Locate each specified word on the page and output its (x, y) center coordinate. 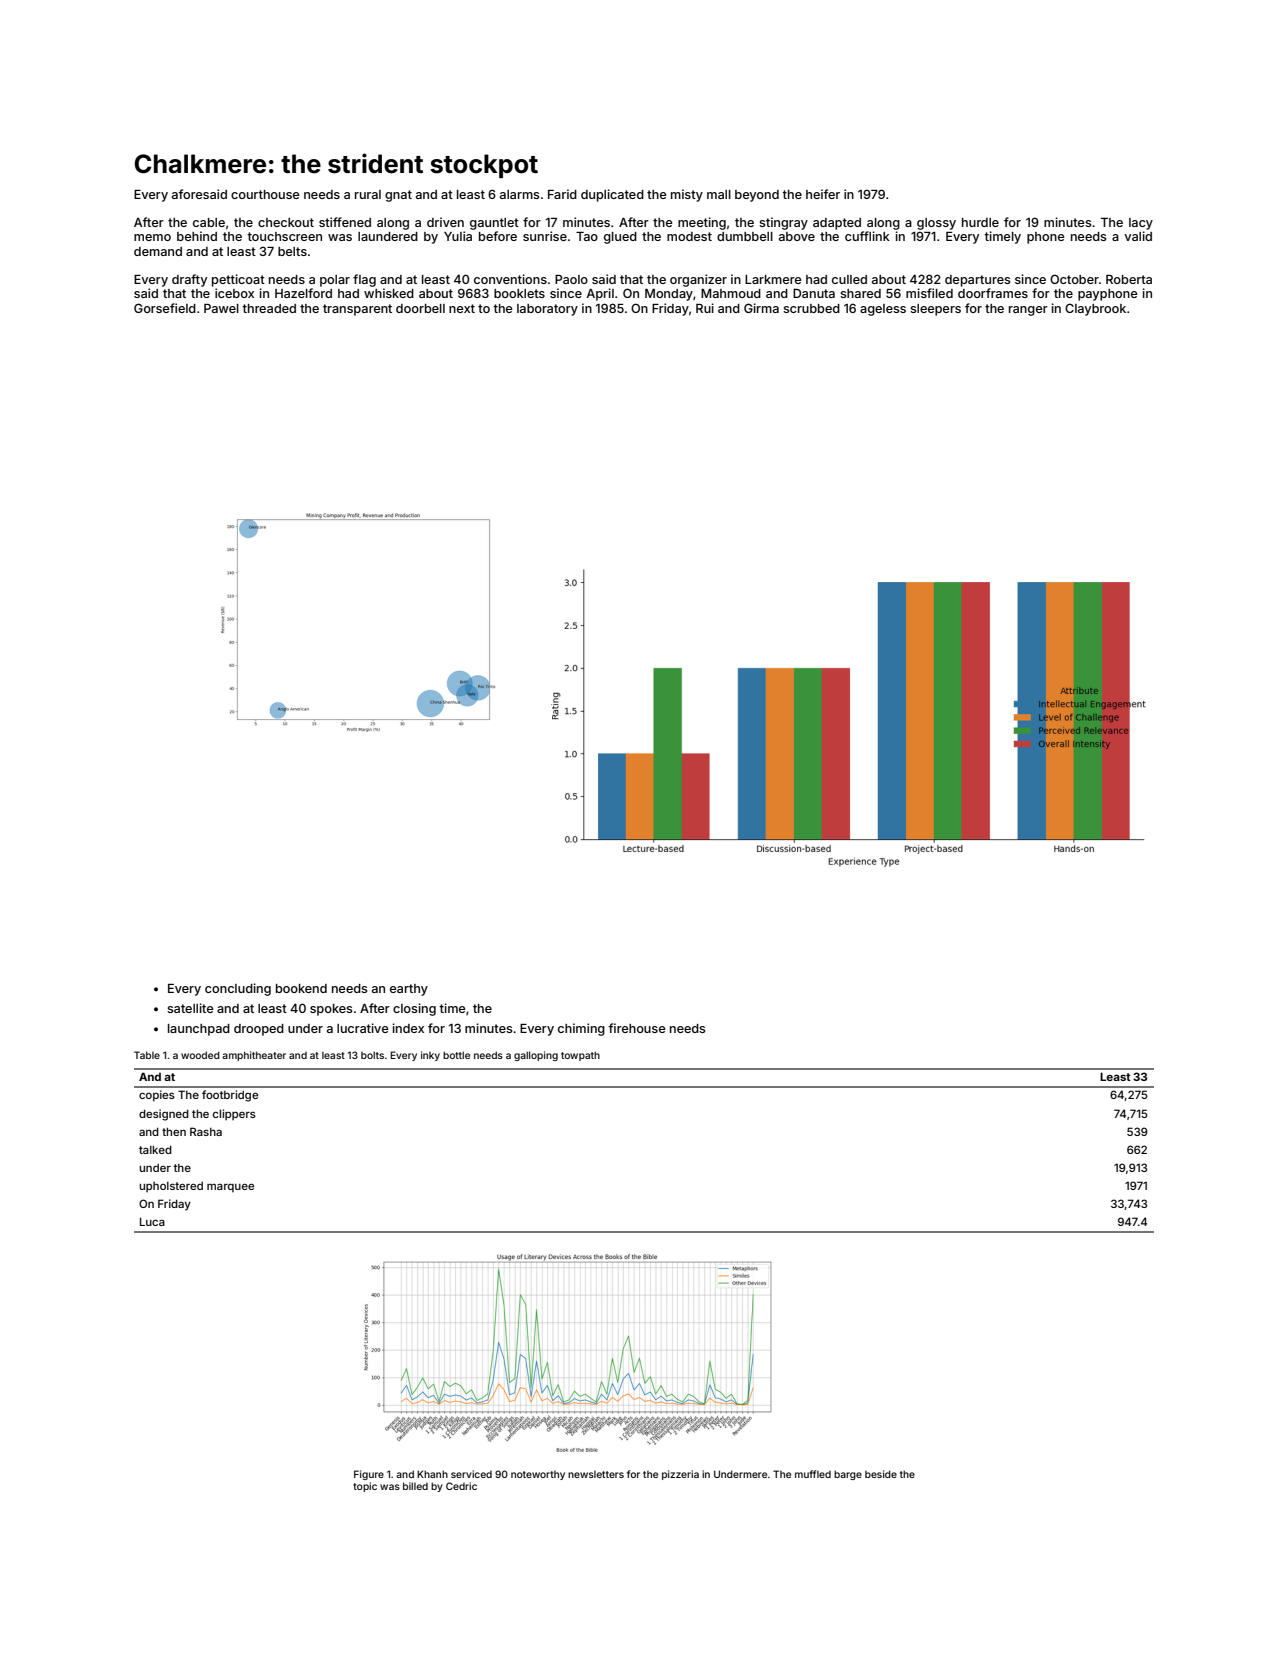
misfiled (929, 293)
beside (881, 1474)
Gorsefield (165, 308)
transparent (357, 310)
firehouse (637, 1028)
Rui (705, 308)
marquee (230, 1187)
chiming (581, 1029)
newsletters (596, 1474)
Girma (761, 308)
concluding (238, 989)
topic (365, 1487)
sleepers (935, 310)
